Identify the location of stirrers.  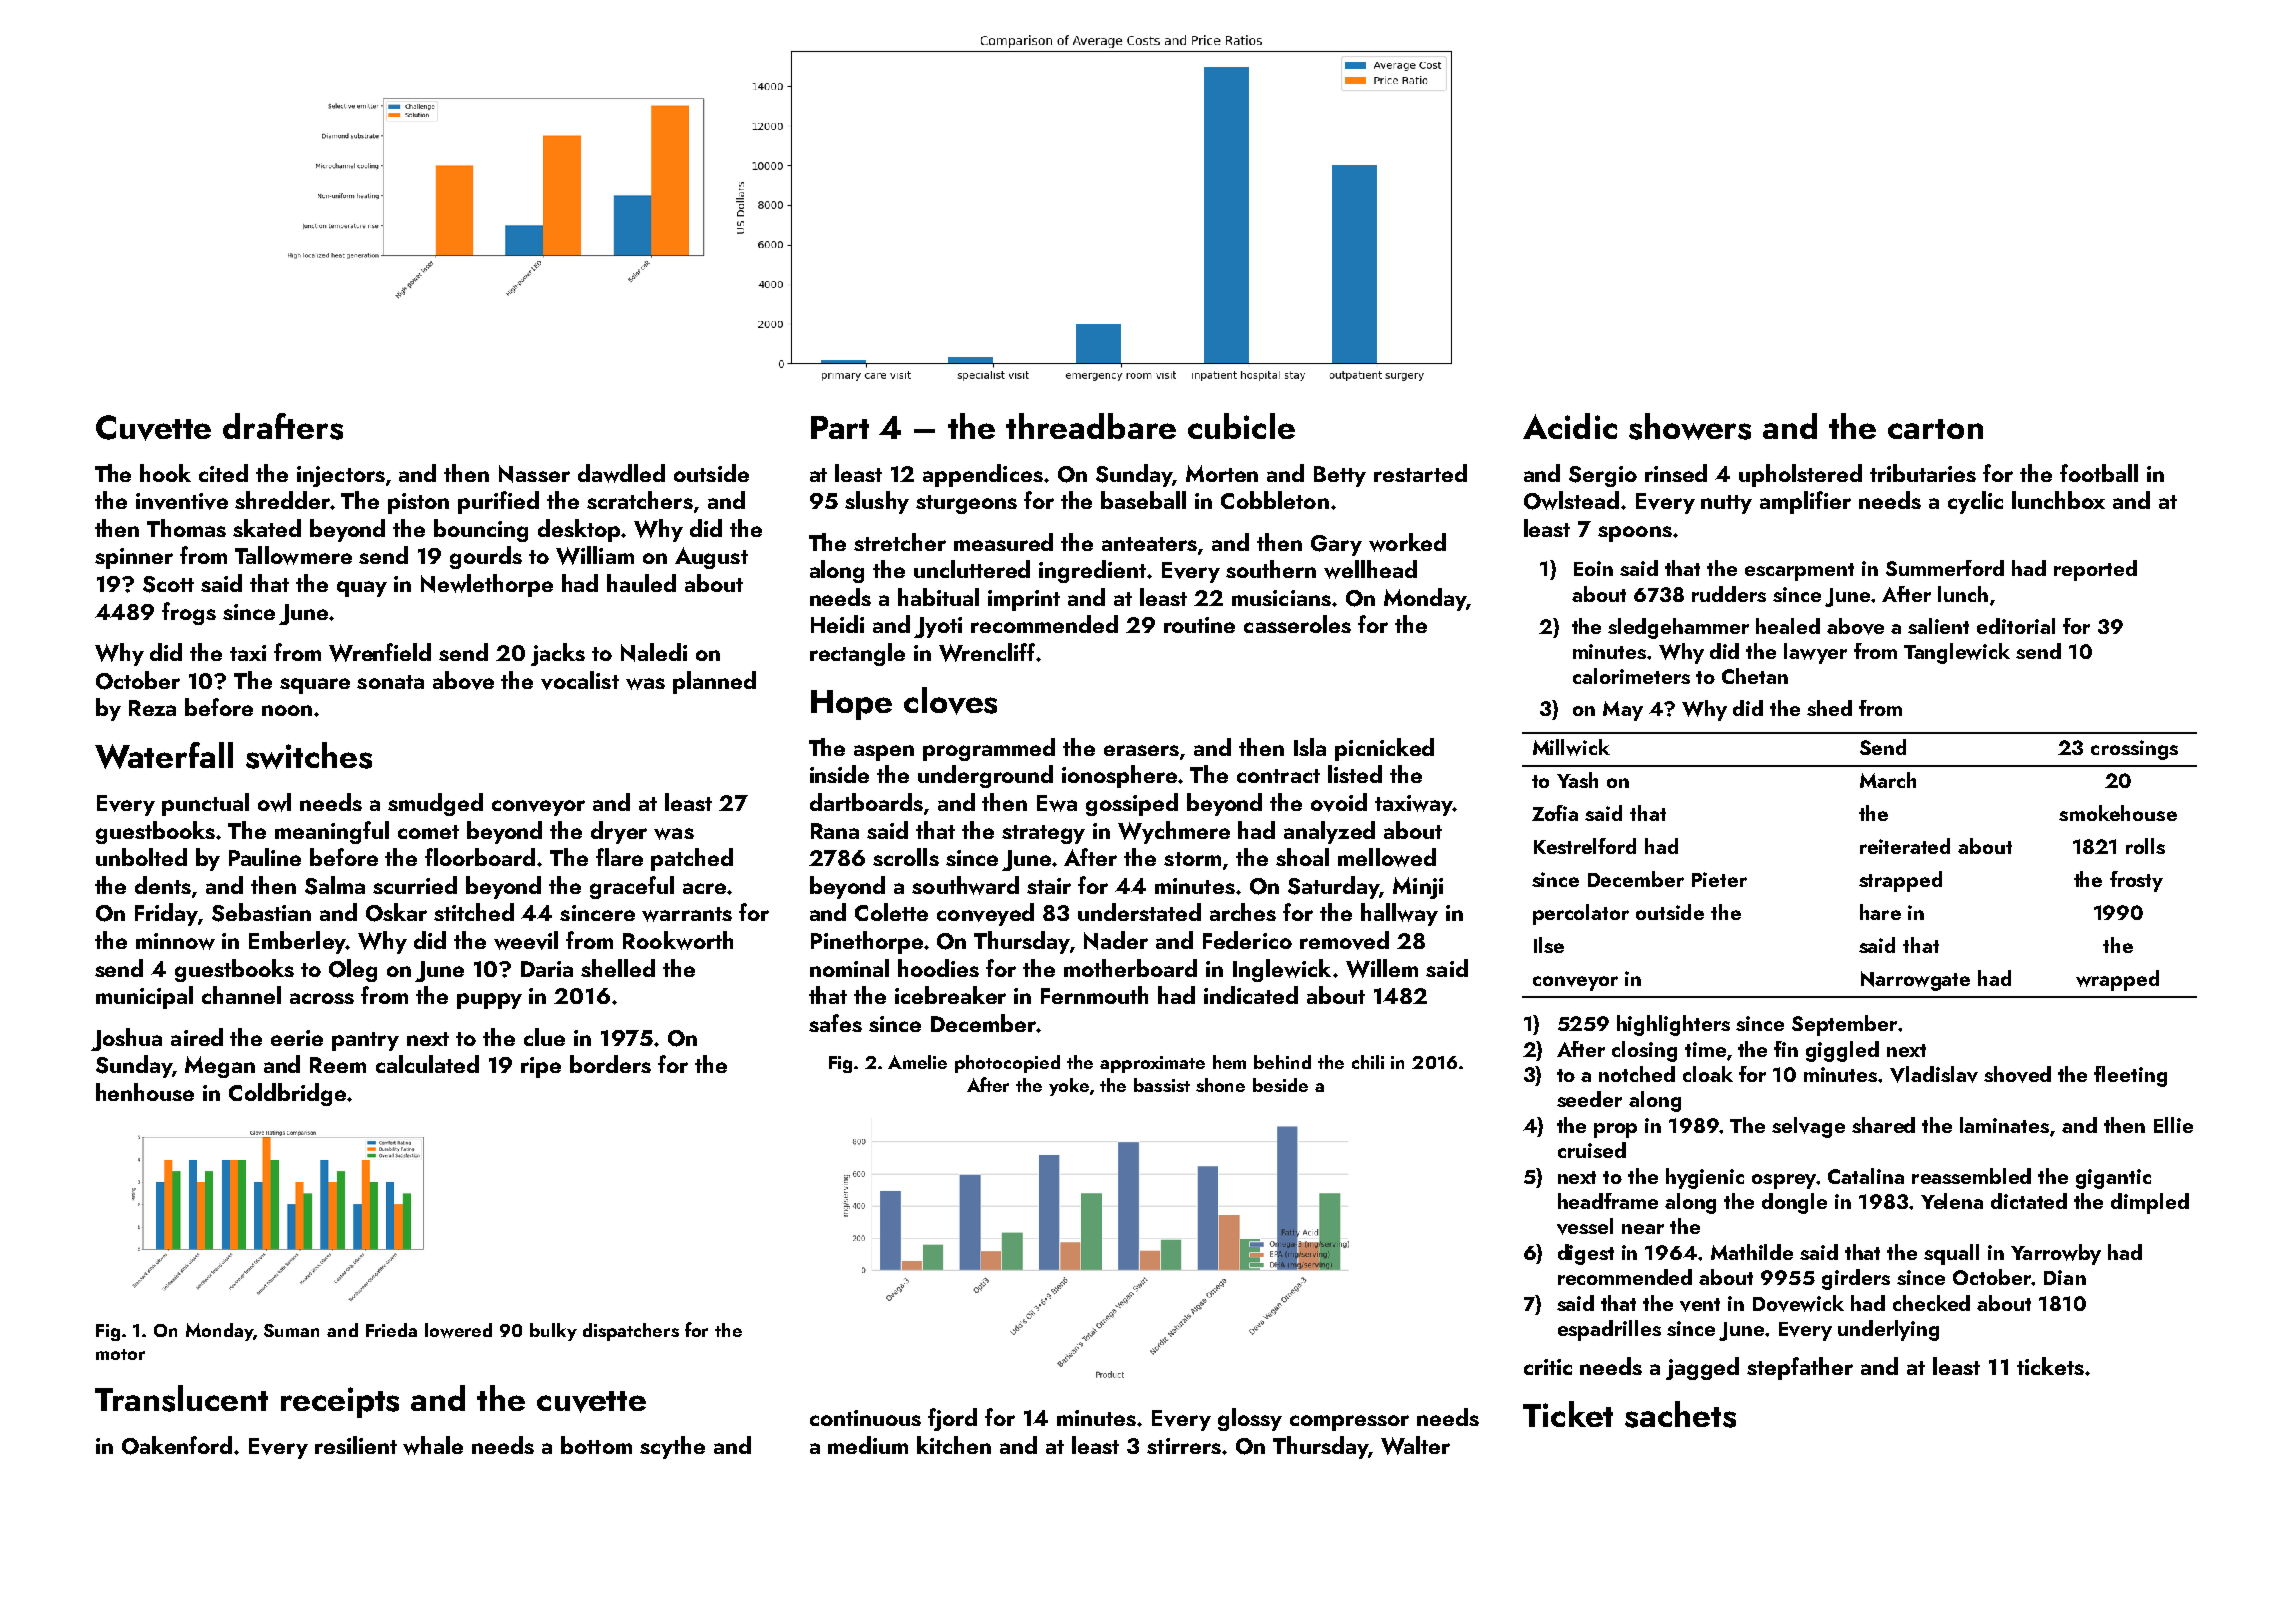
(1184, 1446).
